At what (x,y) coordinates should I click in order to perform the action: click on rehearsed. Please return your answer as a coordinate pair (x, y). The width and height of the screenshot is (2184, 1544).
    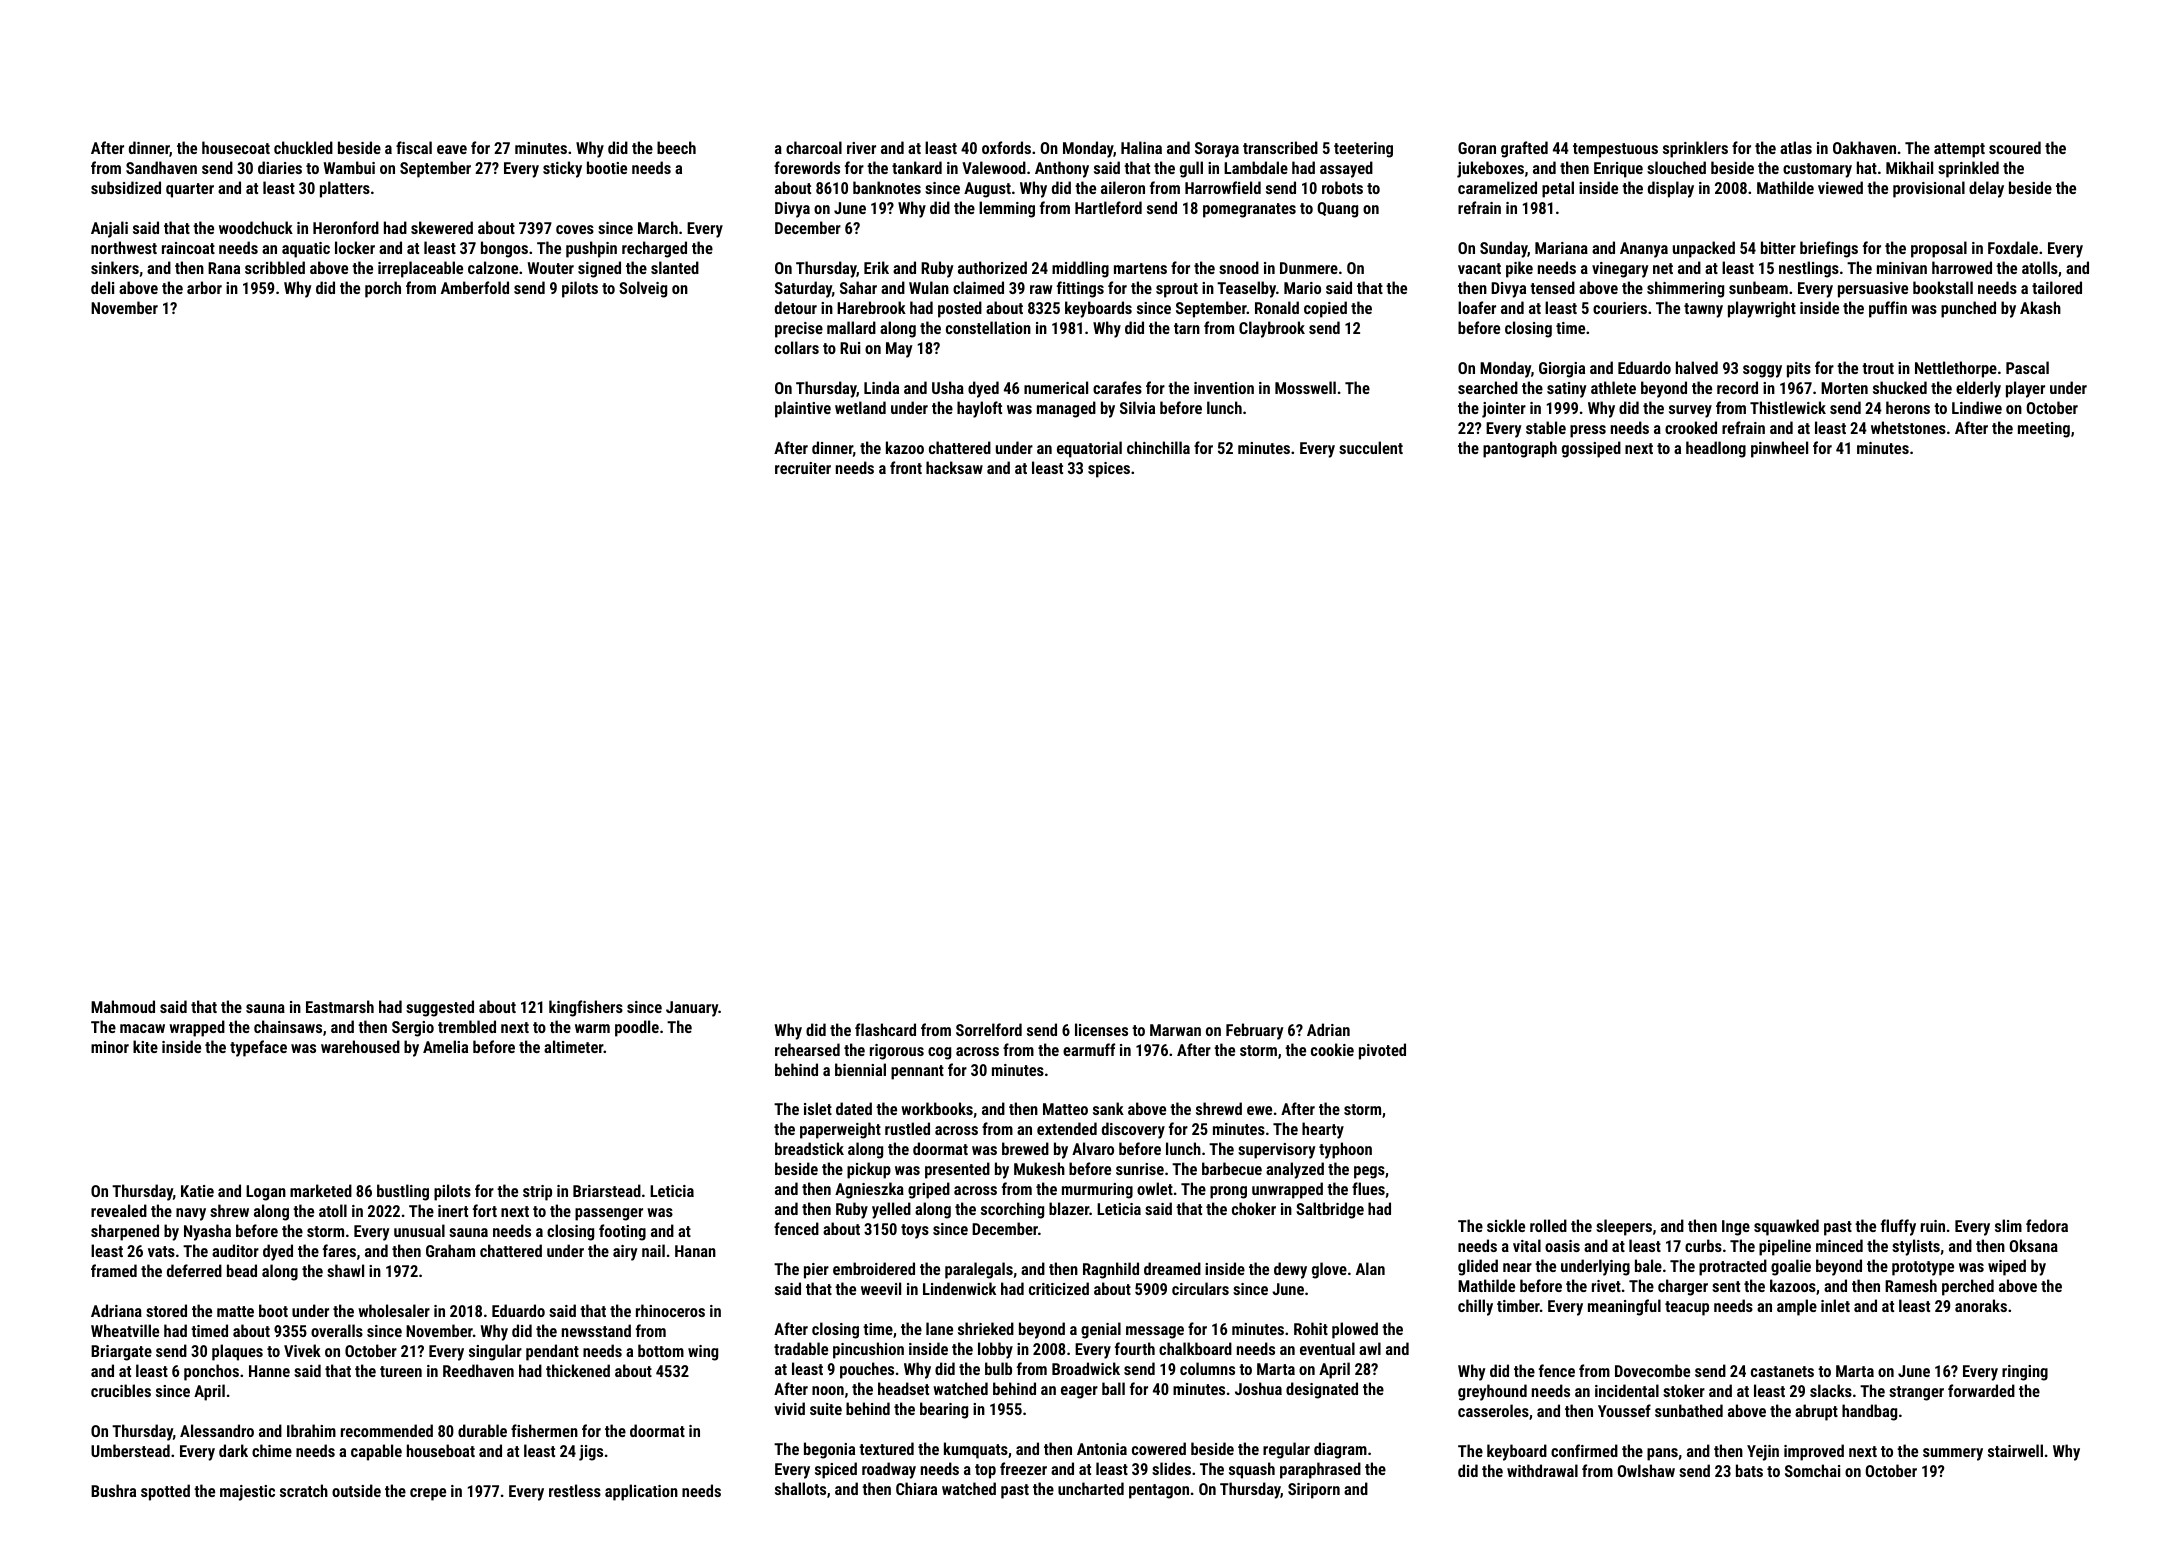
    Looking at the image, I should click on (807, 1049).
